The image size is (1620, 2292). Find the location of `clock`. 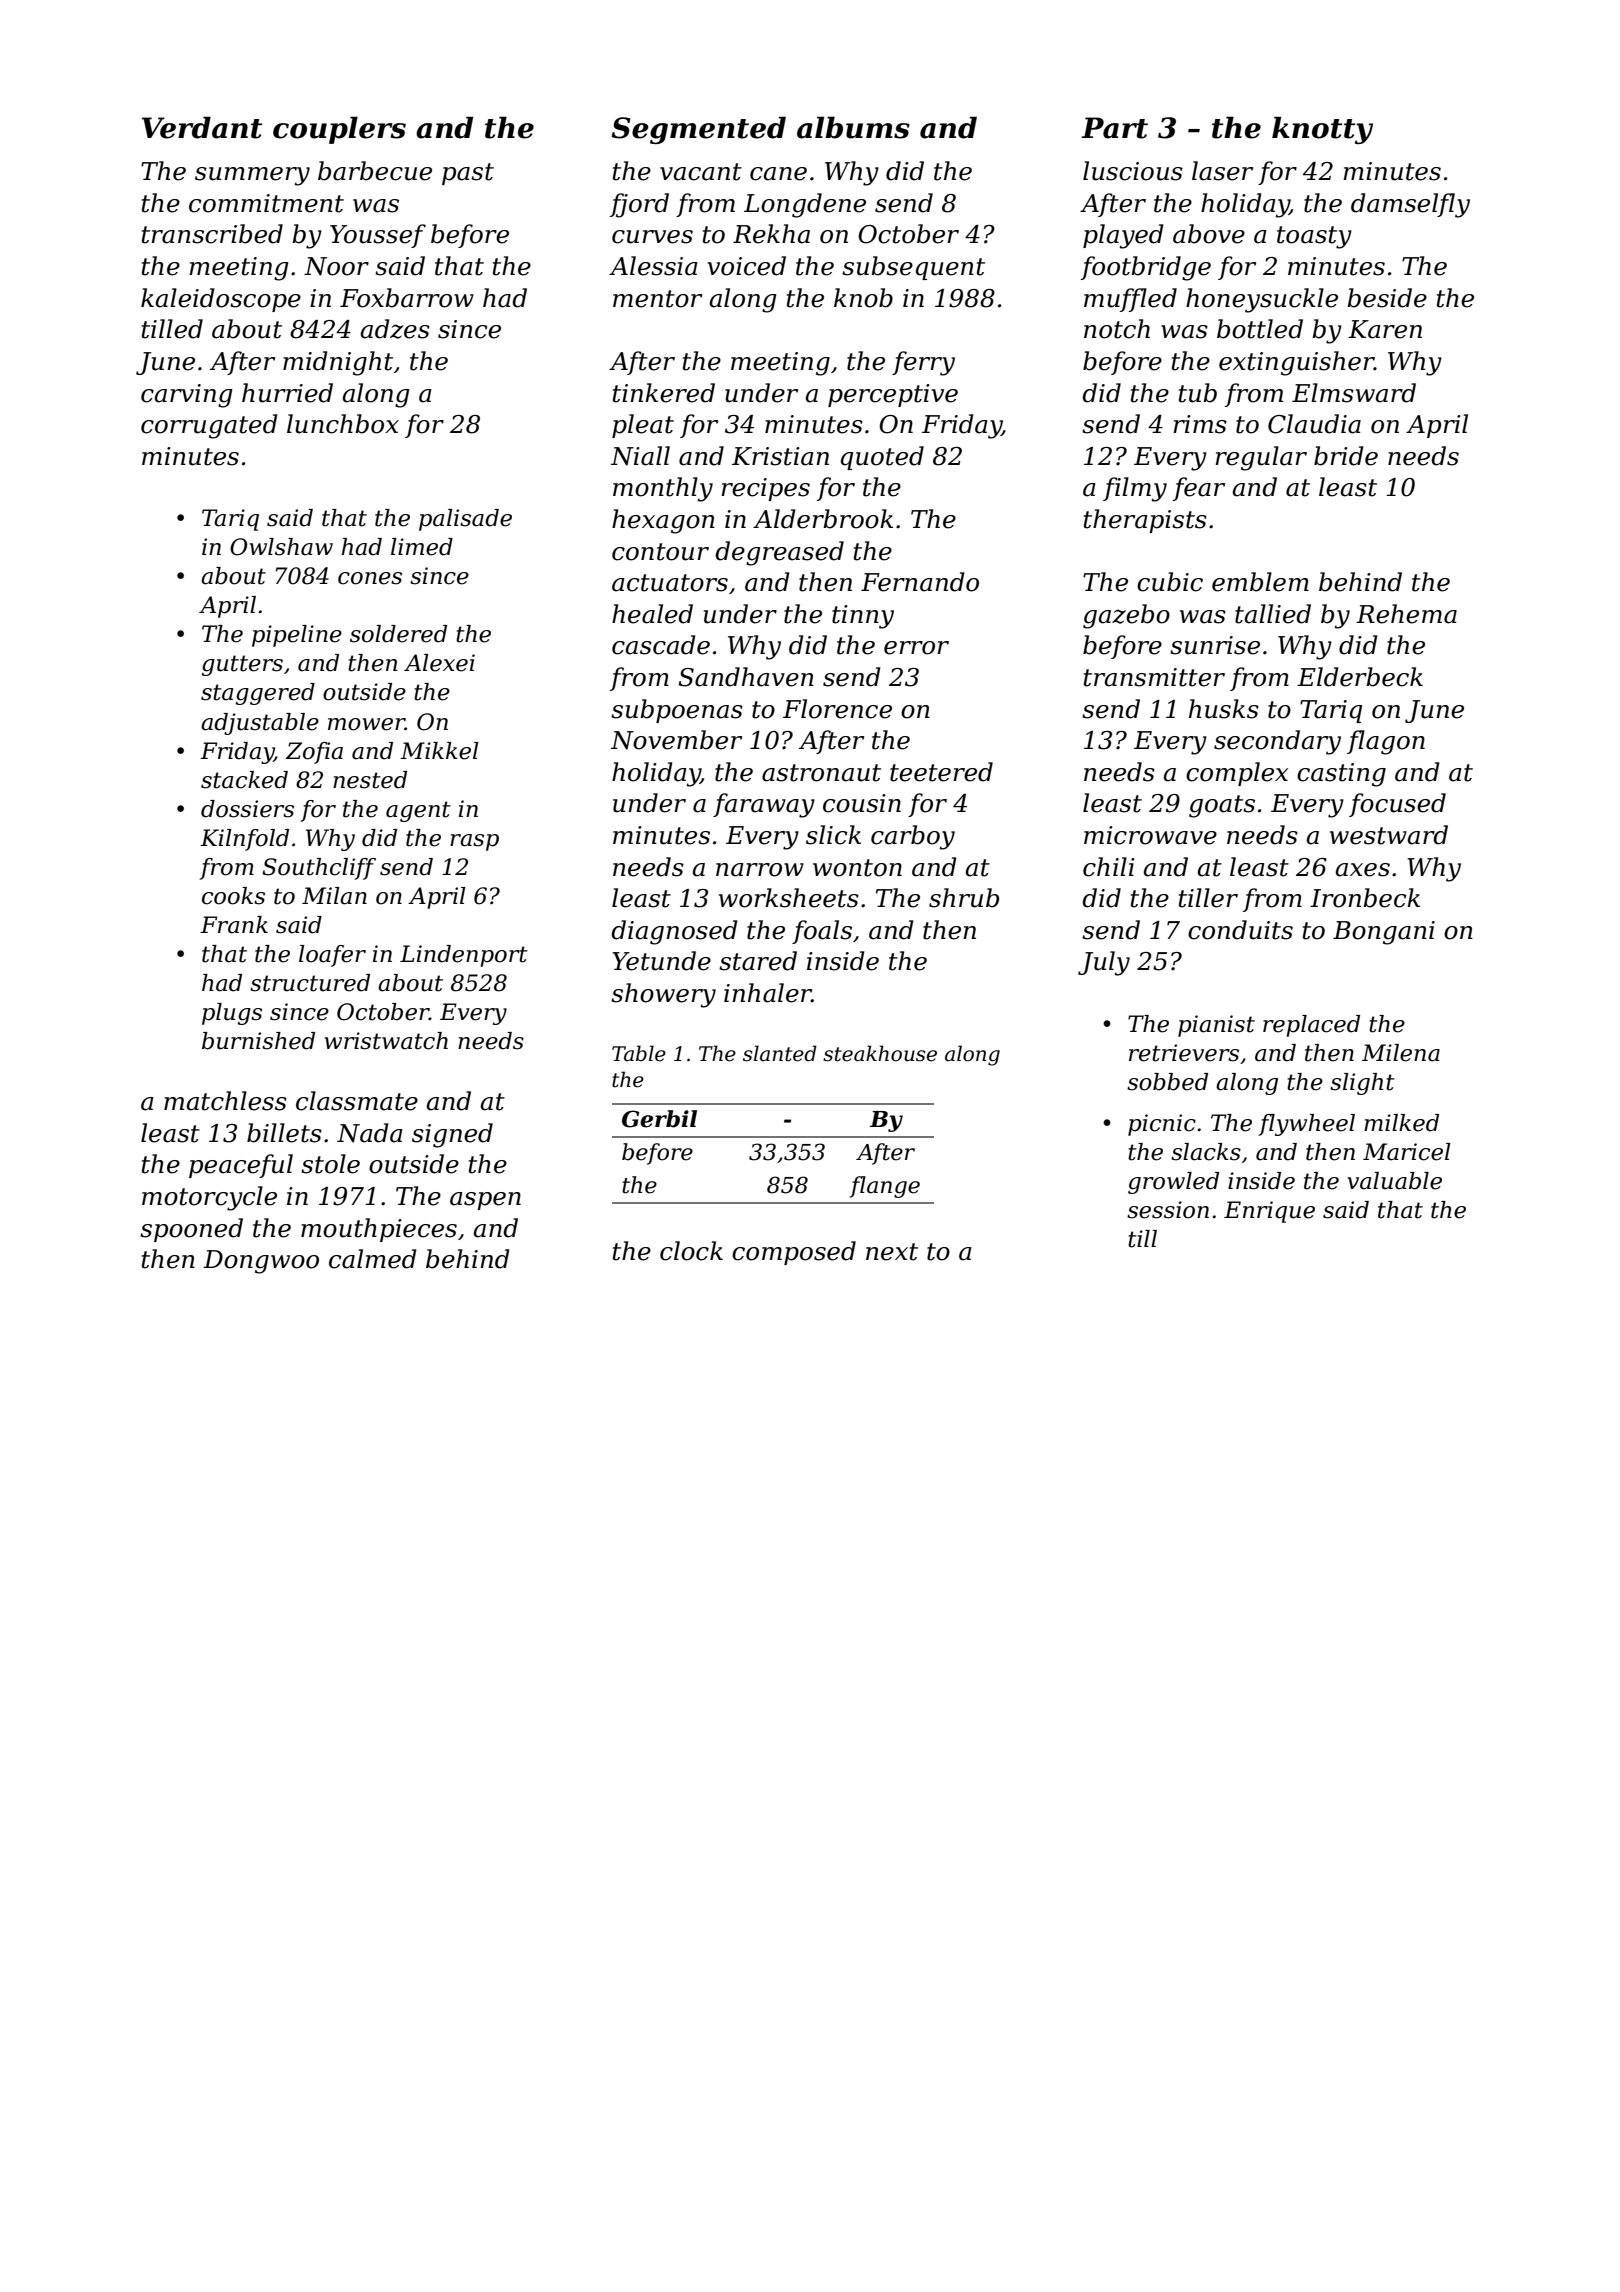

clock is located at coordinates (691, 1251).
